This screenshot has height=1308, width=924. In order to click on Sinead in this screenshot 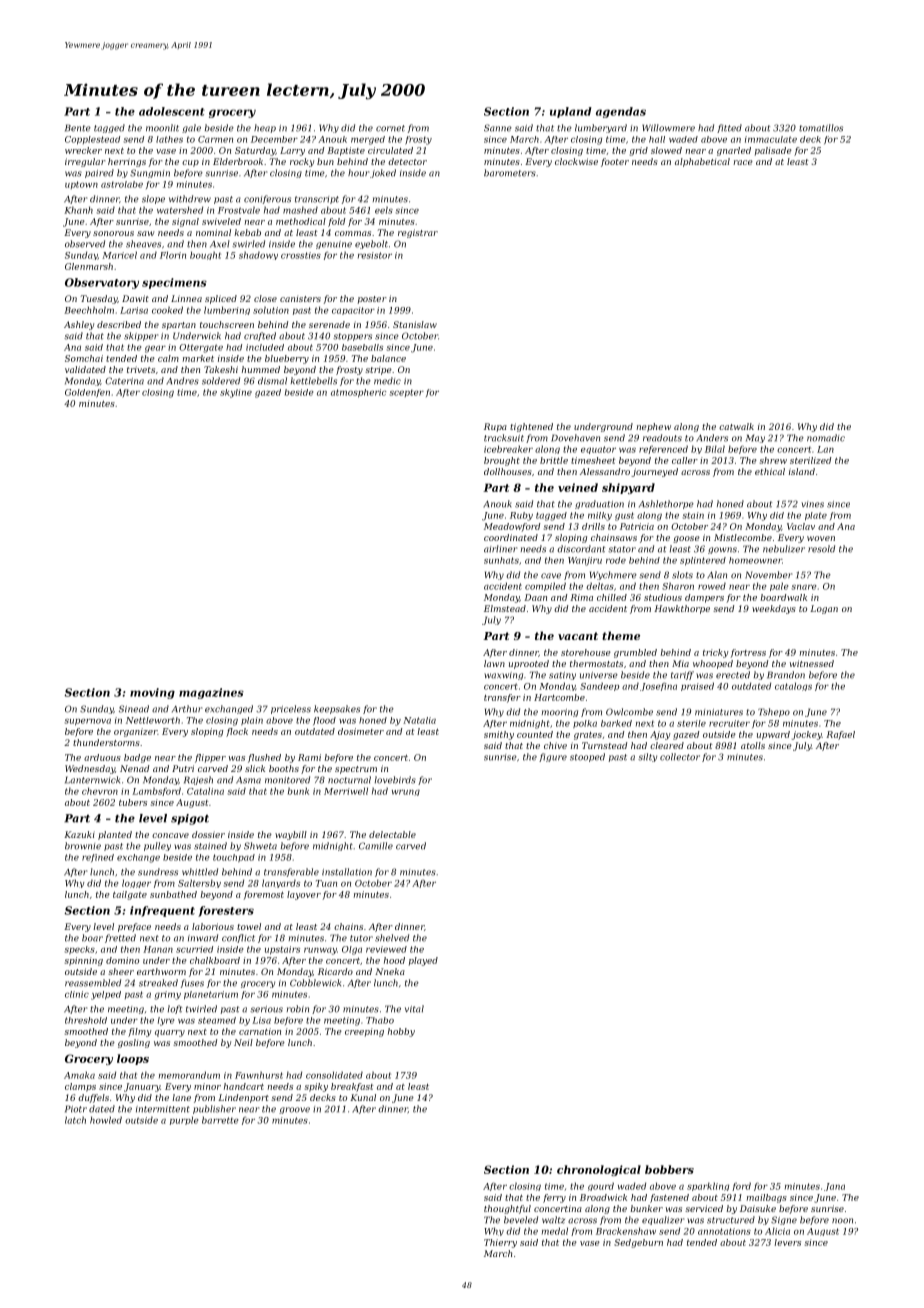, I will do `click(134, 709)`.
